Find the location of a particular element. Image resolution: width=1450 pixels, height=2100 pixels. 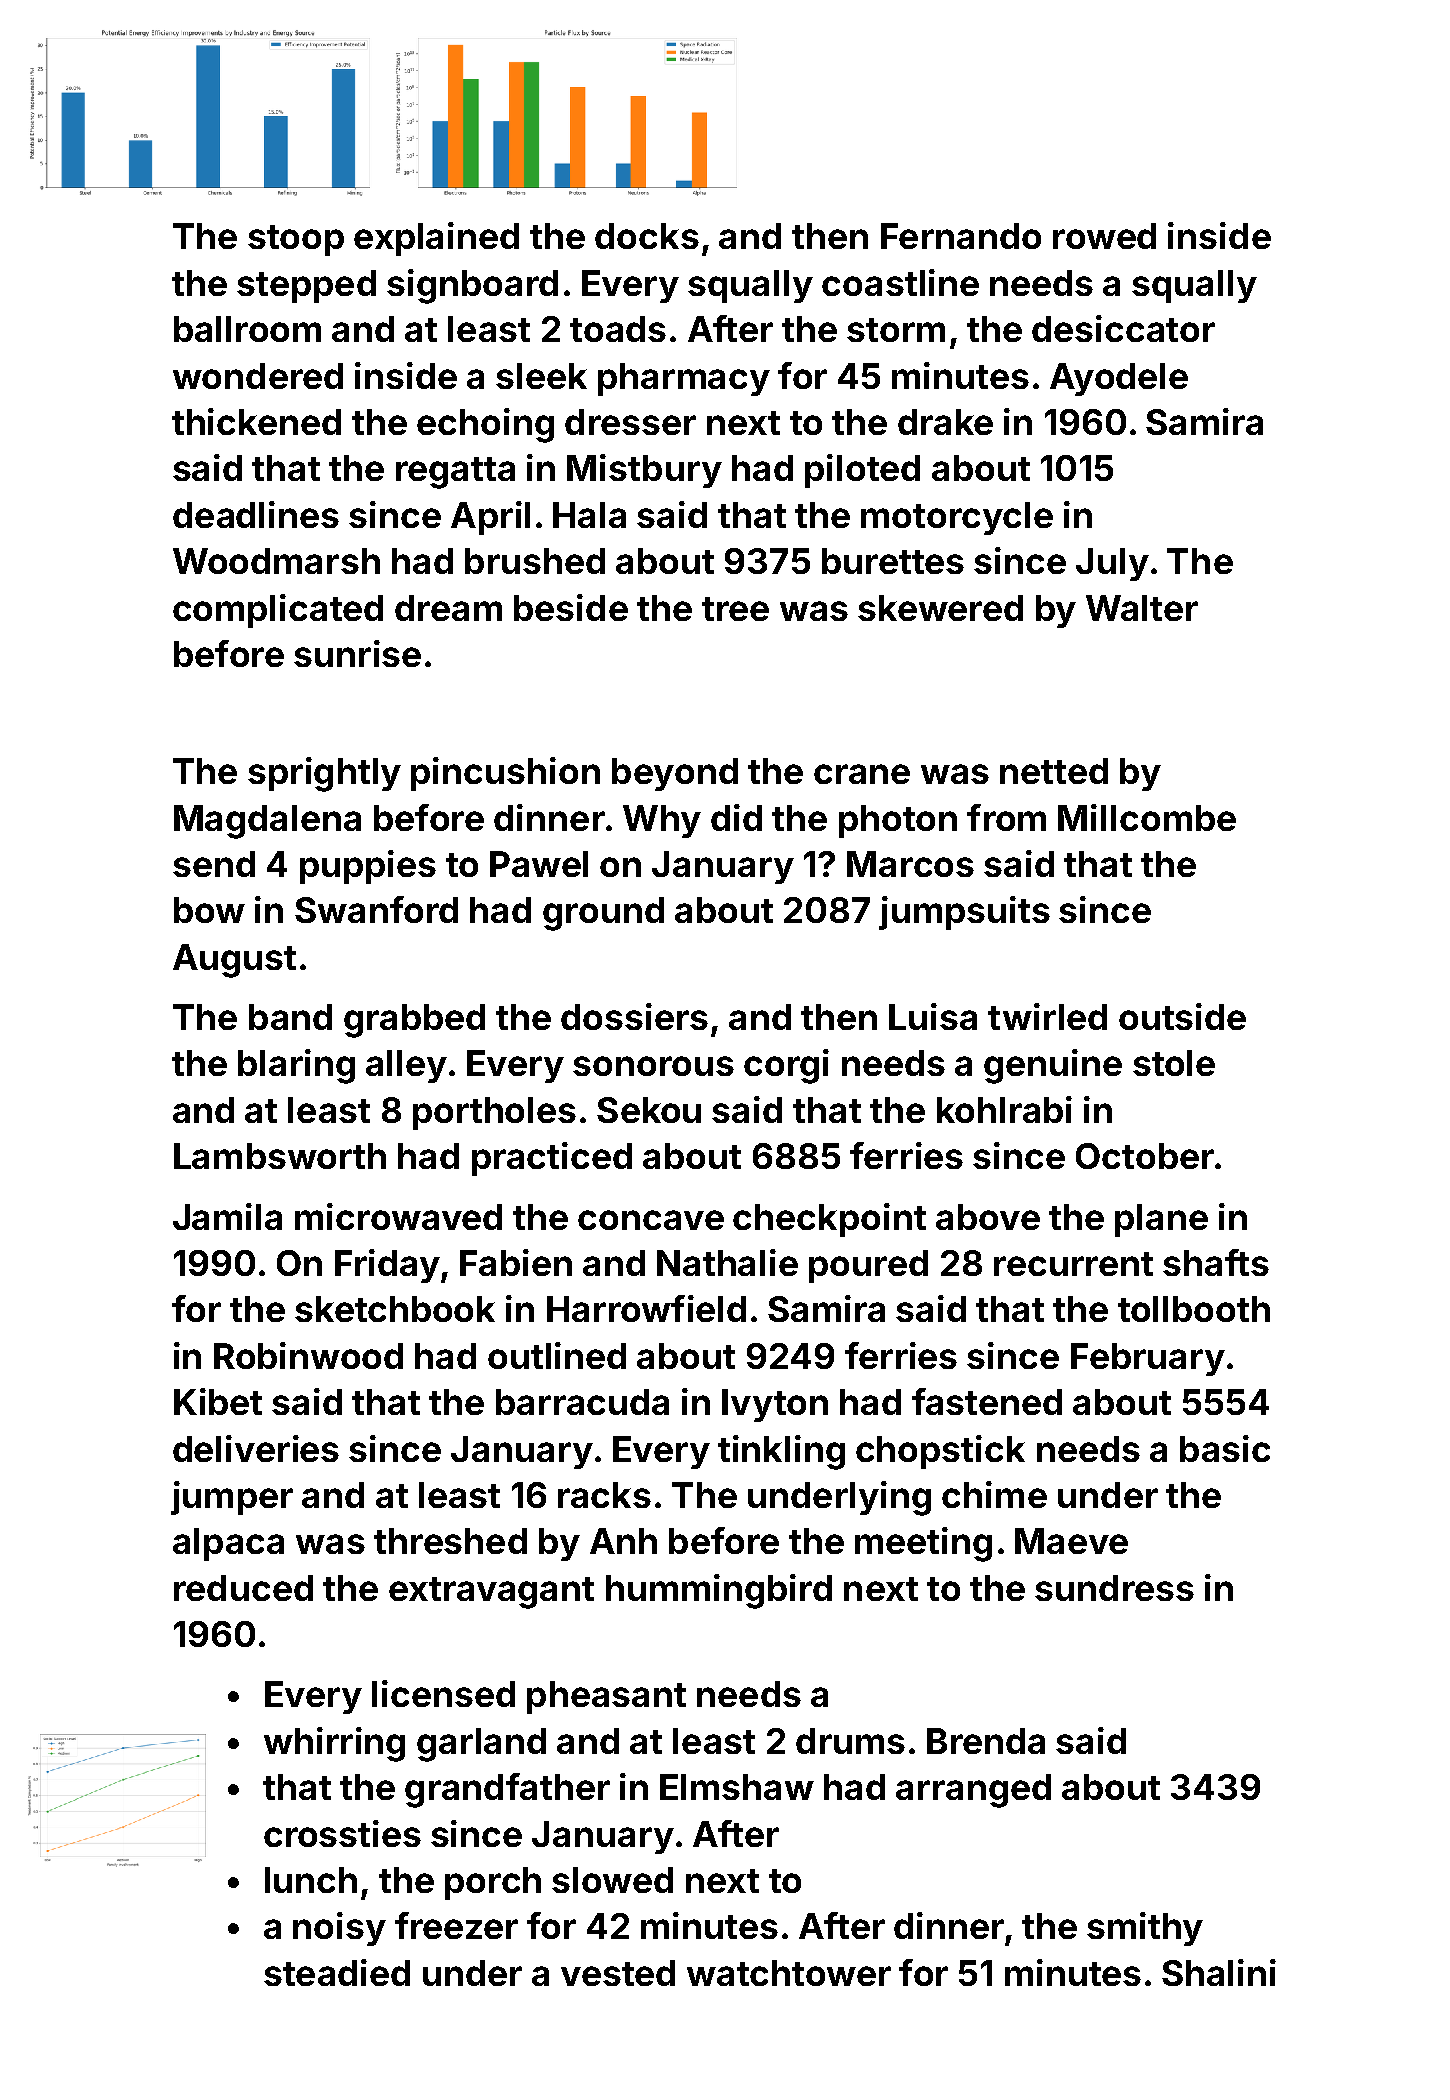

storm is located at coordinates (896, 330).
